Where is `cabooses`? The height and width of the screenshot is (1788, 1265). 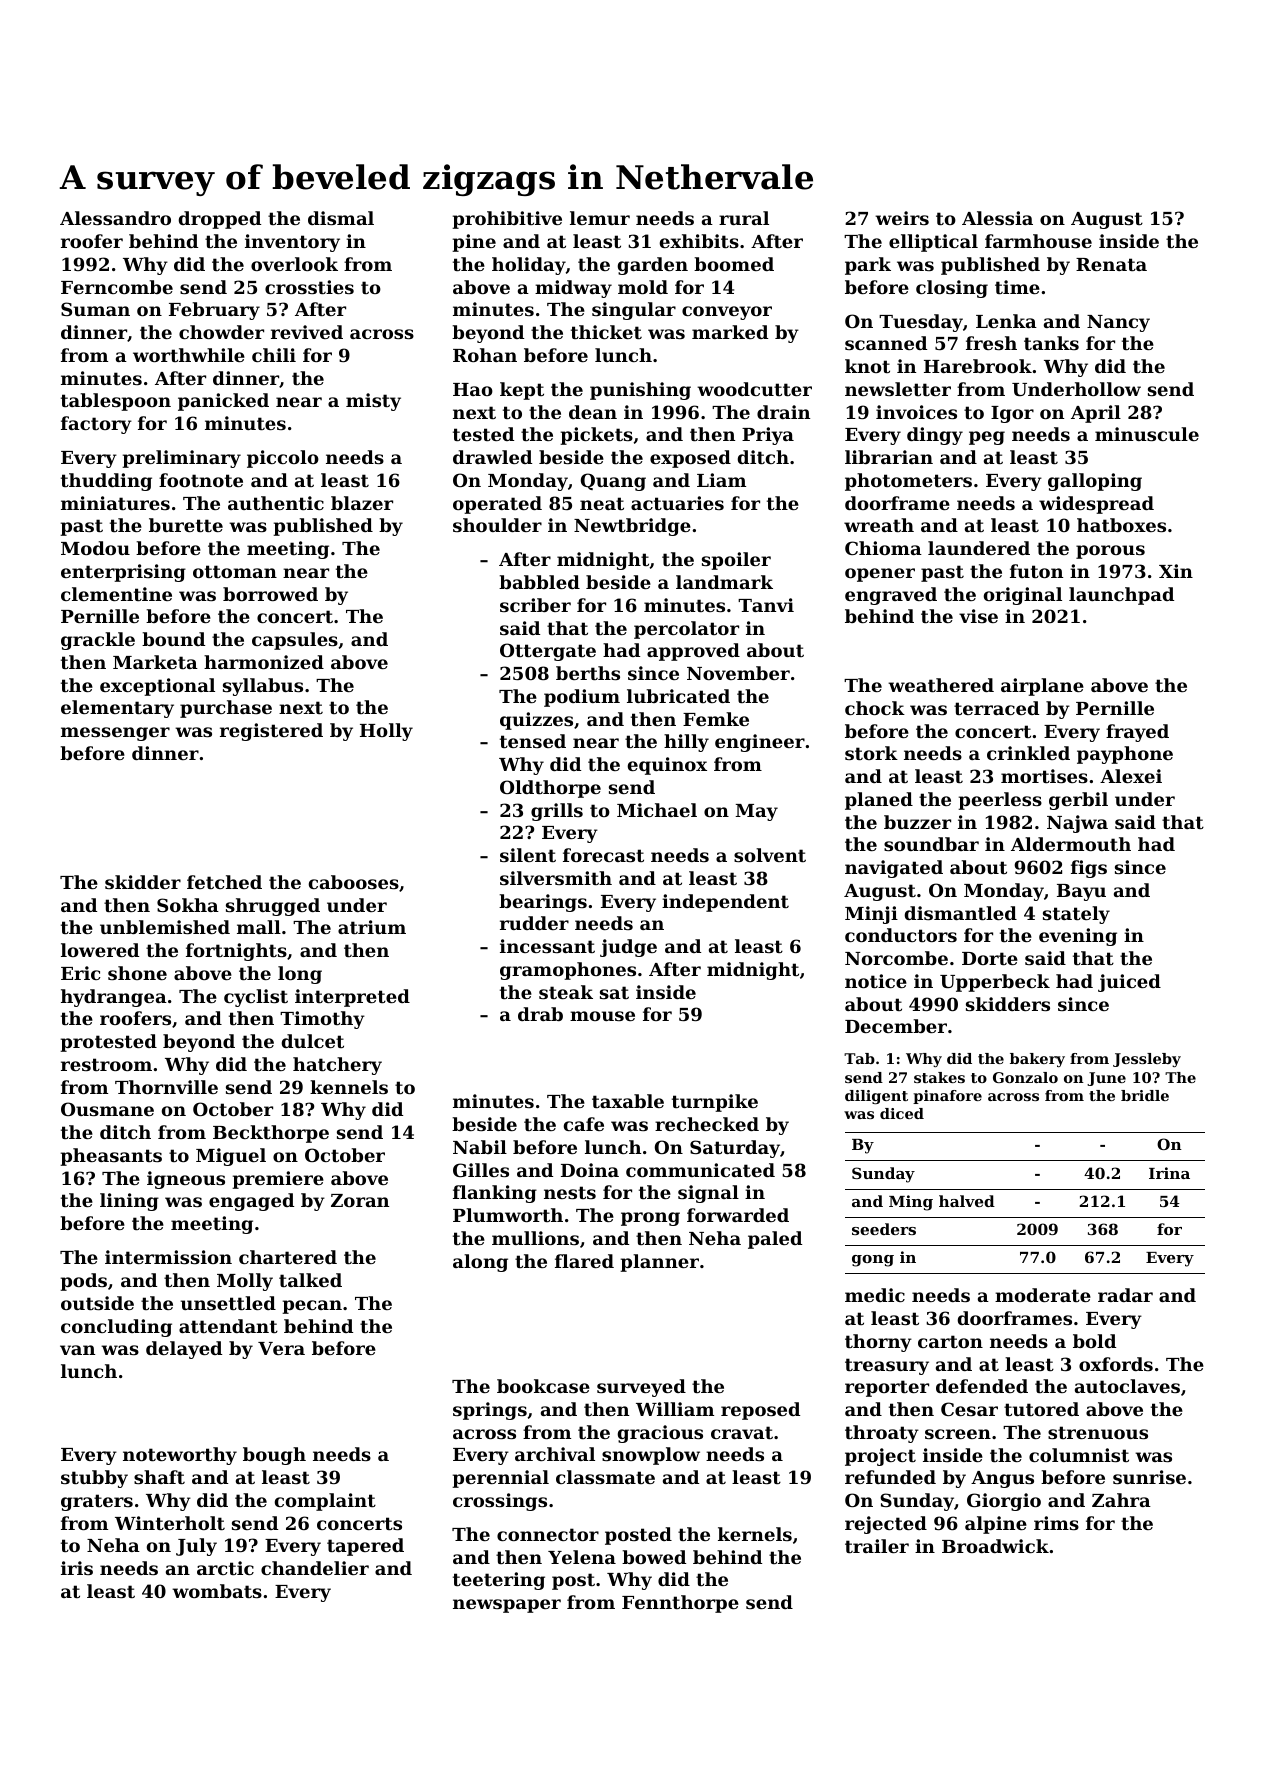
cabooses is located at coordinates (354, 882).
